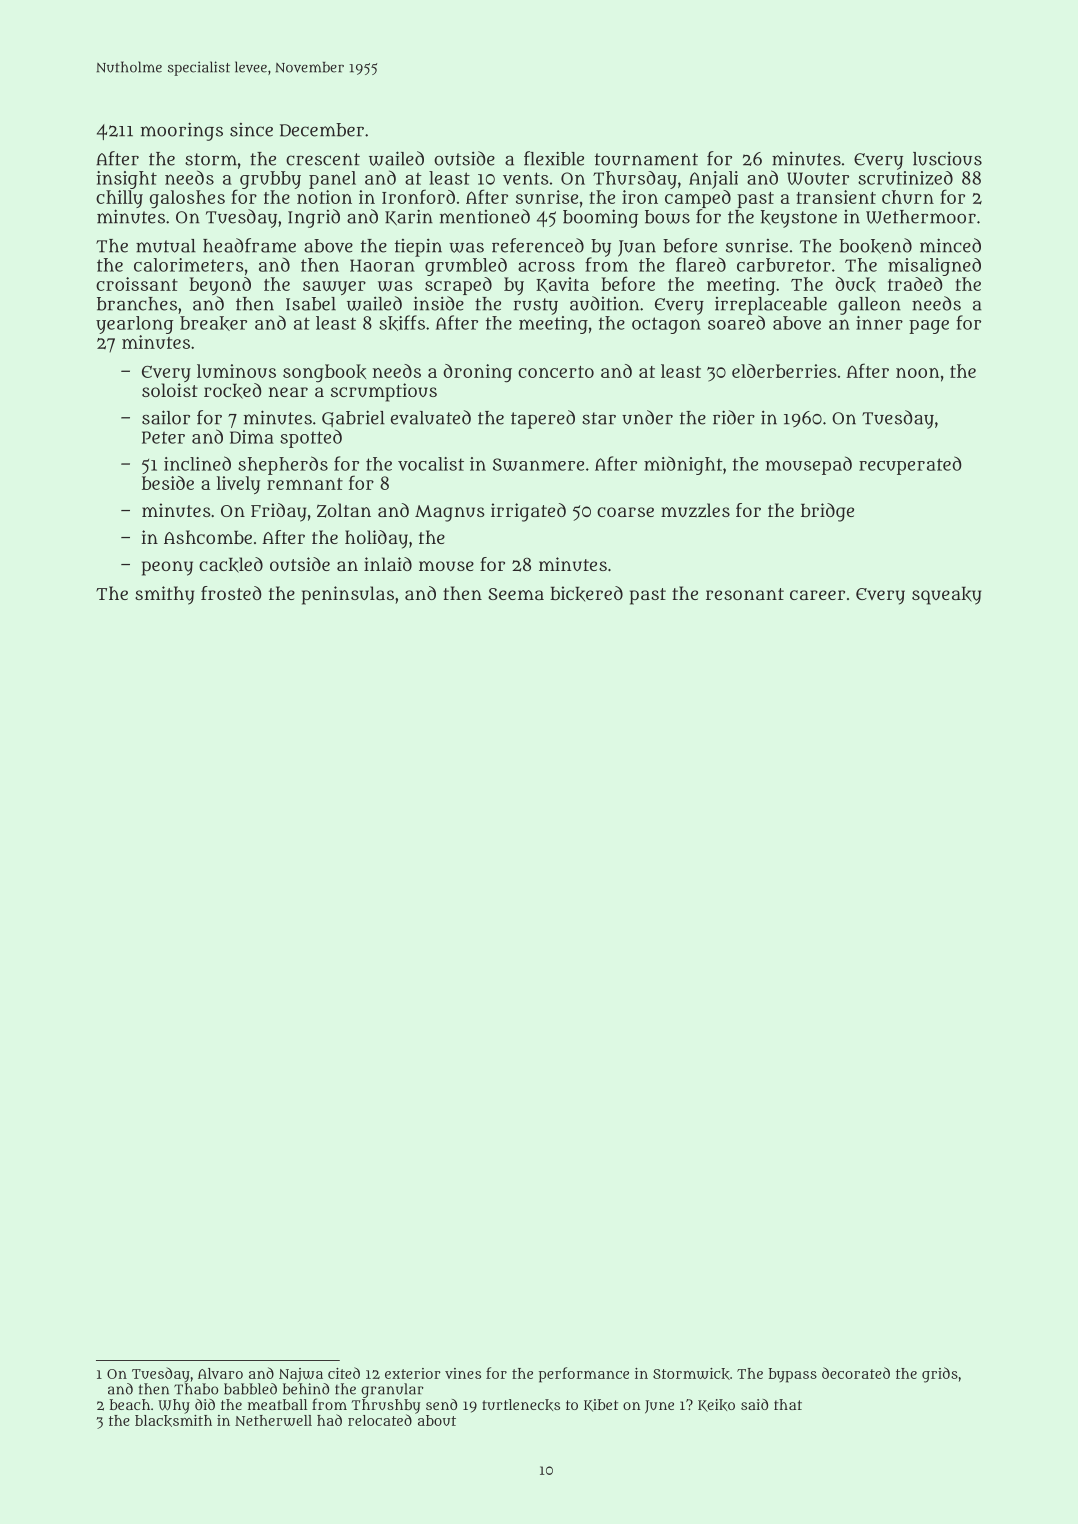 This screenshot has height=1524, width=1078. Describe the element at coordinates (646, 159) in the screenshot. I see `tournament` at that location.
